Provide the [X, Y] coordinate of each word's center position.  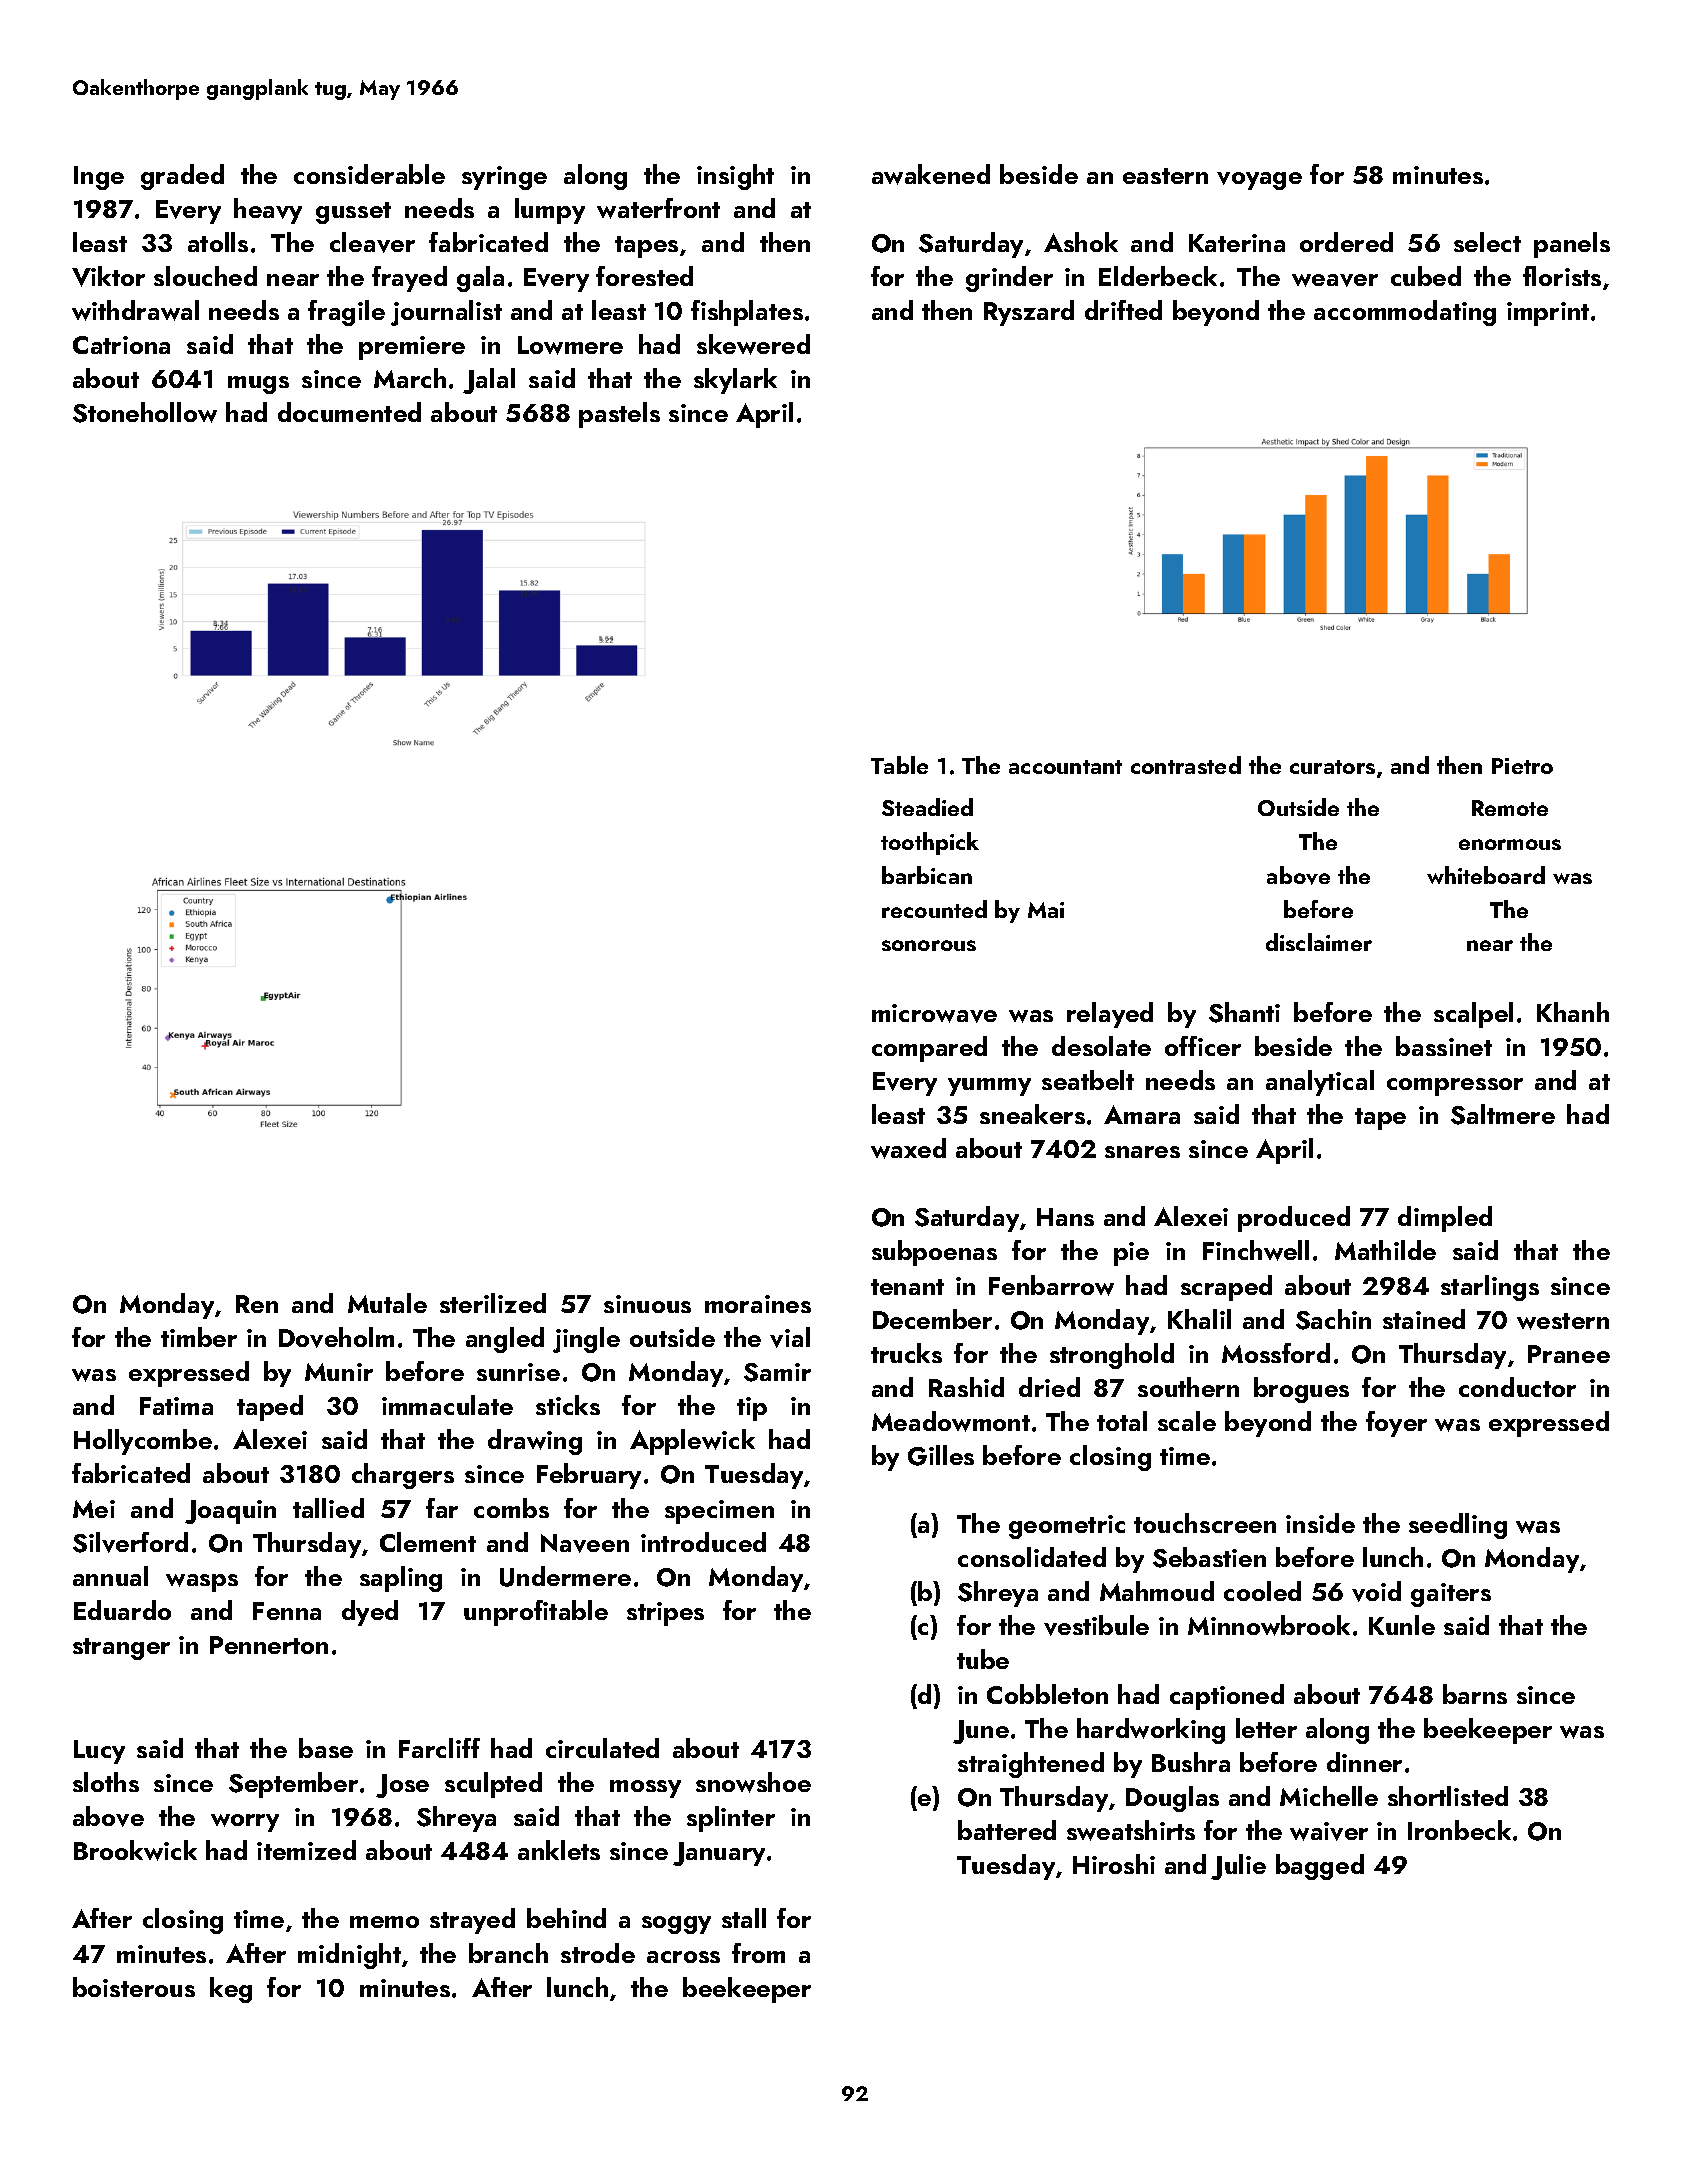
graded [182, 177]
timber [199, 1337]
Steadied [927, 807]
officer [1203, 1046]
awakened [931, 174]
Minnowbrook [1269, 1625]
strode [598, 1953]
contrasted [1186, 765]
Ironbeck [1459, 1830]
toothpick [930, 843]
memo [384, 1922]
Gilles [941, 1455]
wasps [202, 1583]
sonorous [929, 945]
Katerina [1237, 243]
